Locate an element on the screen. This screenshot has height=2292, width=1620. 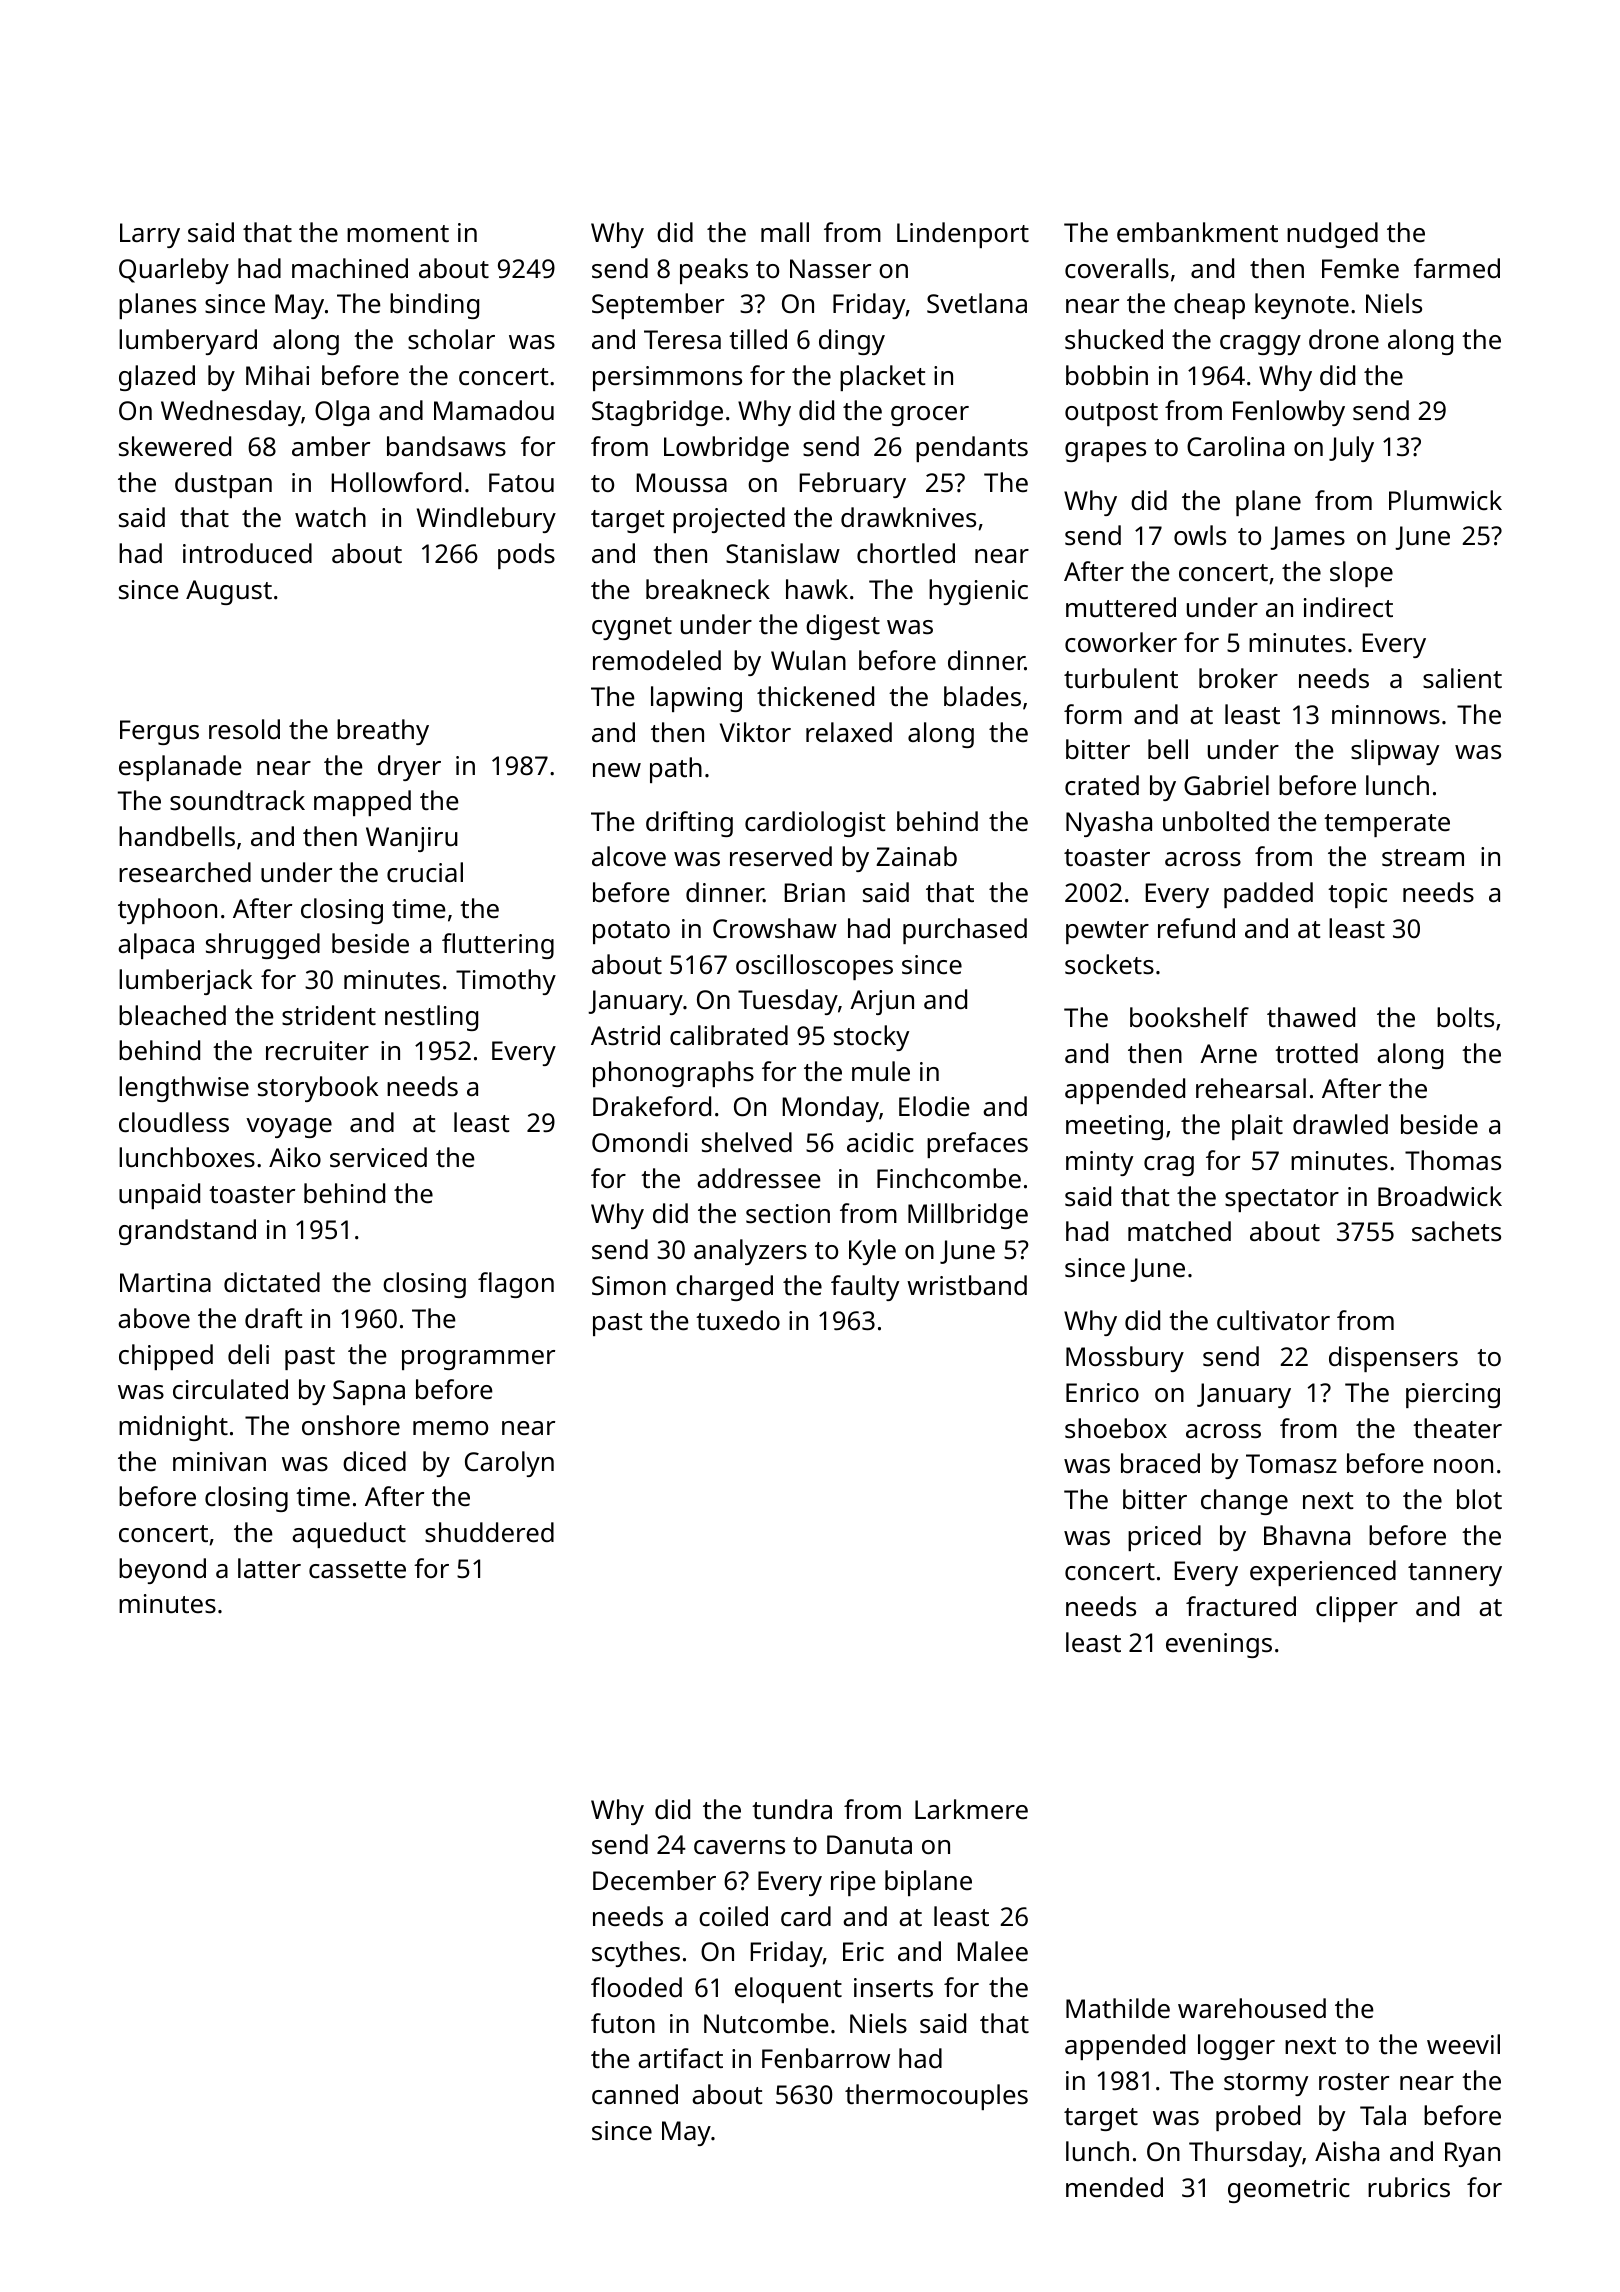
faulty is located at coordinates (865, 1288).
